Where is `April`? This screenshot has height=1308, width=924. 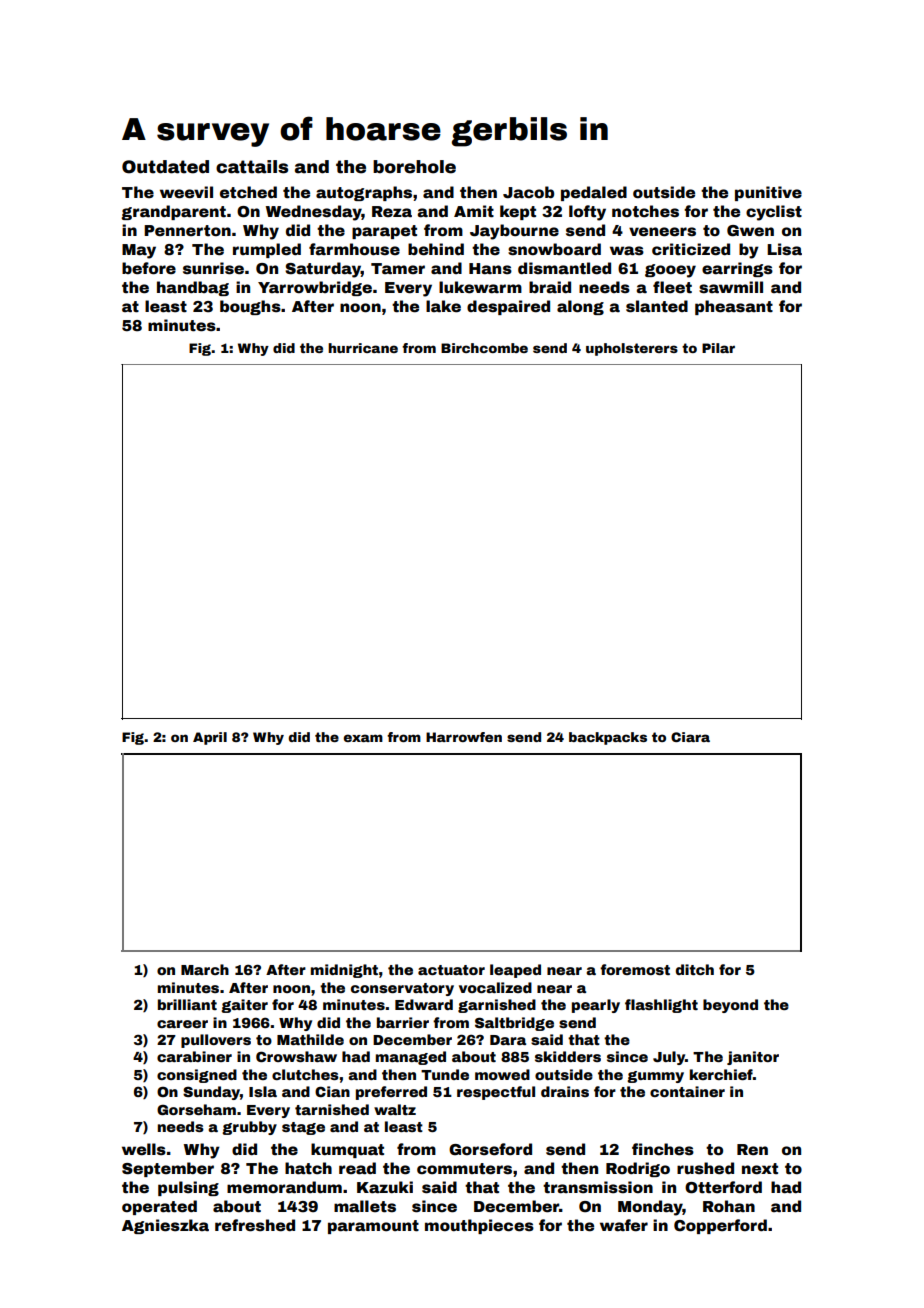 April is located at coordinates (210, 738).
